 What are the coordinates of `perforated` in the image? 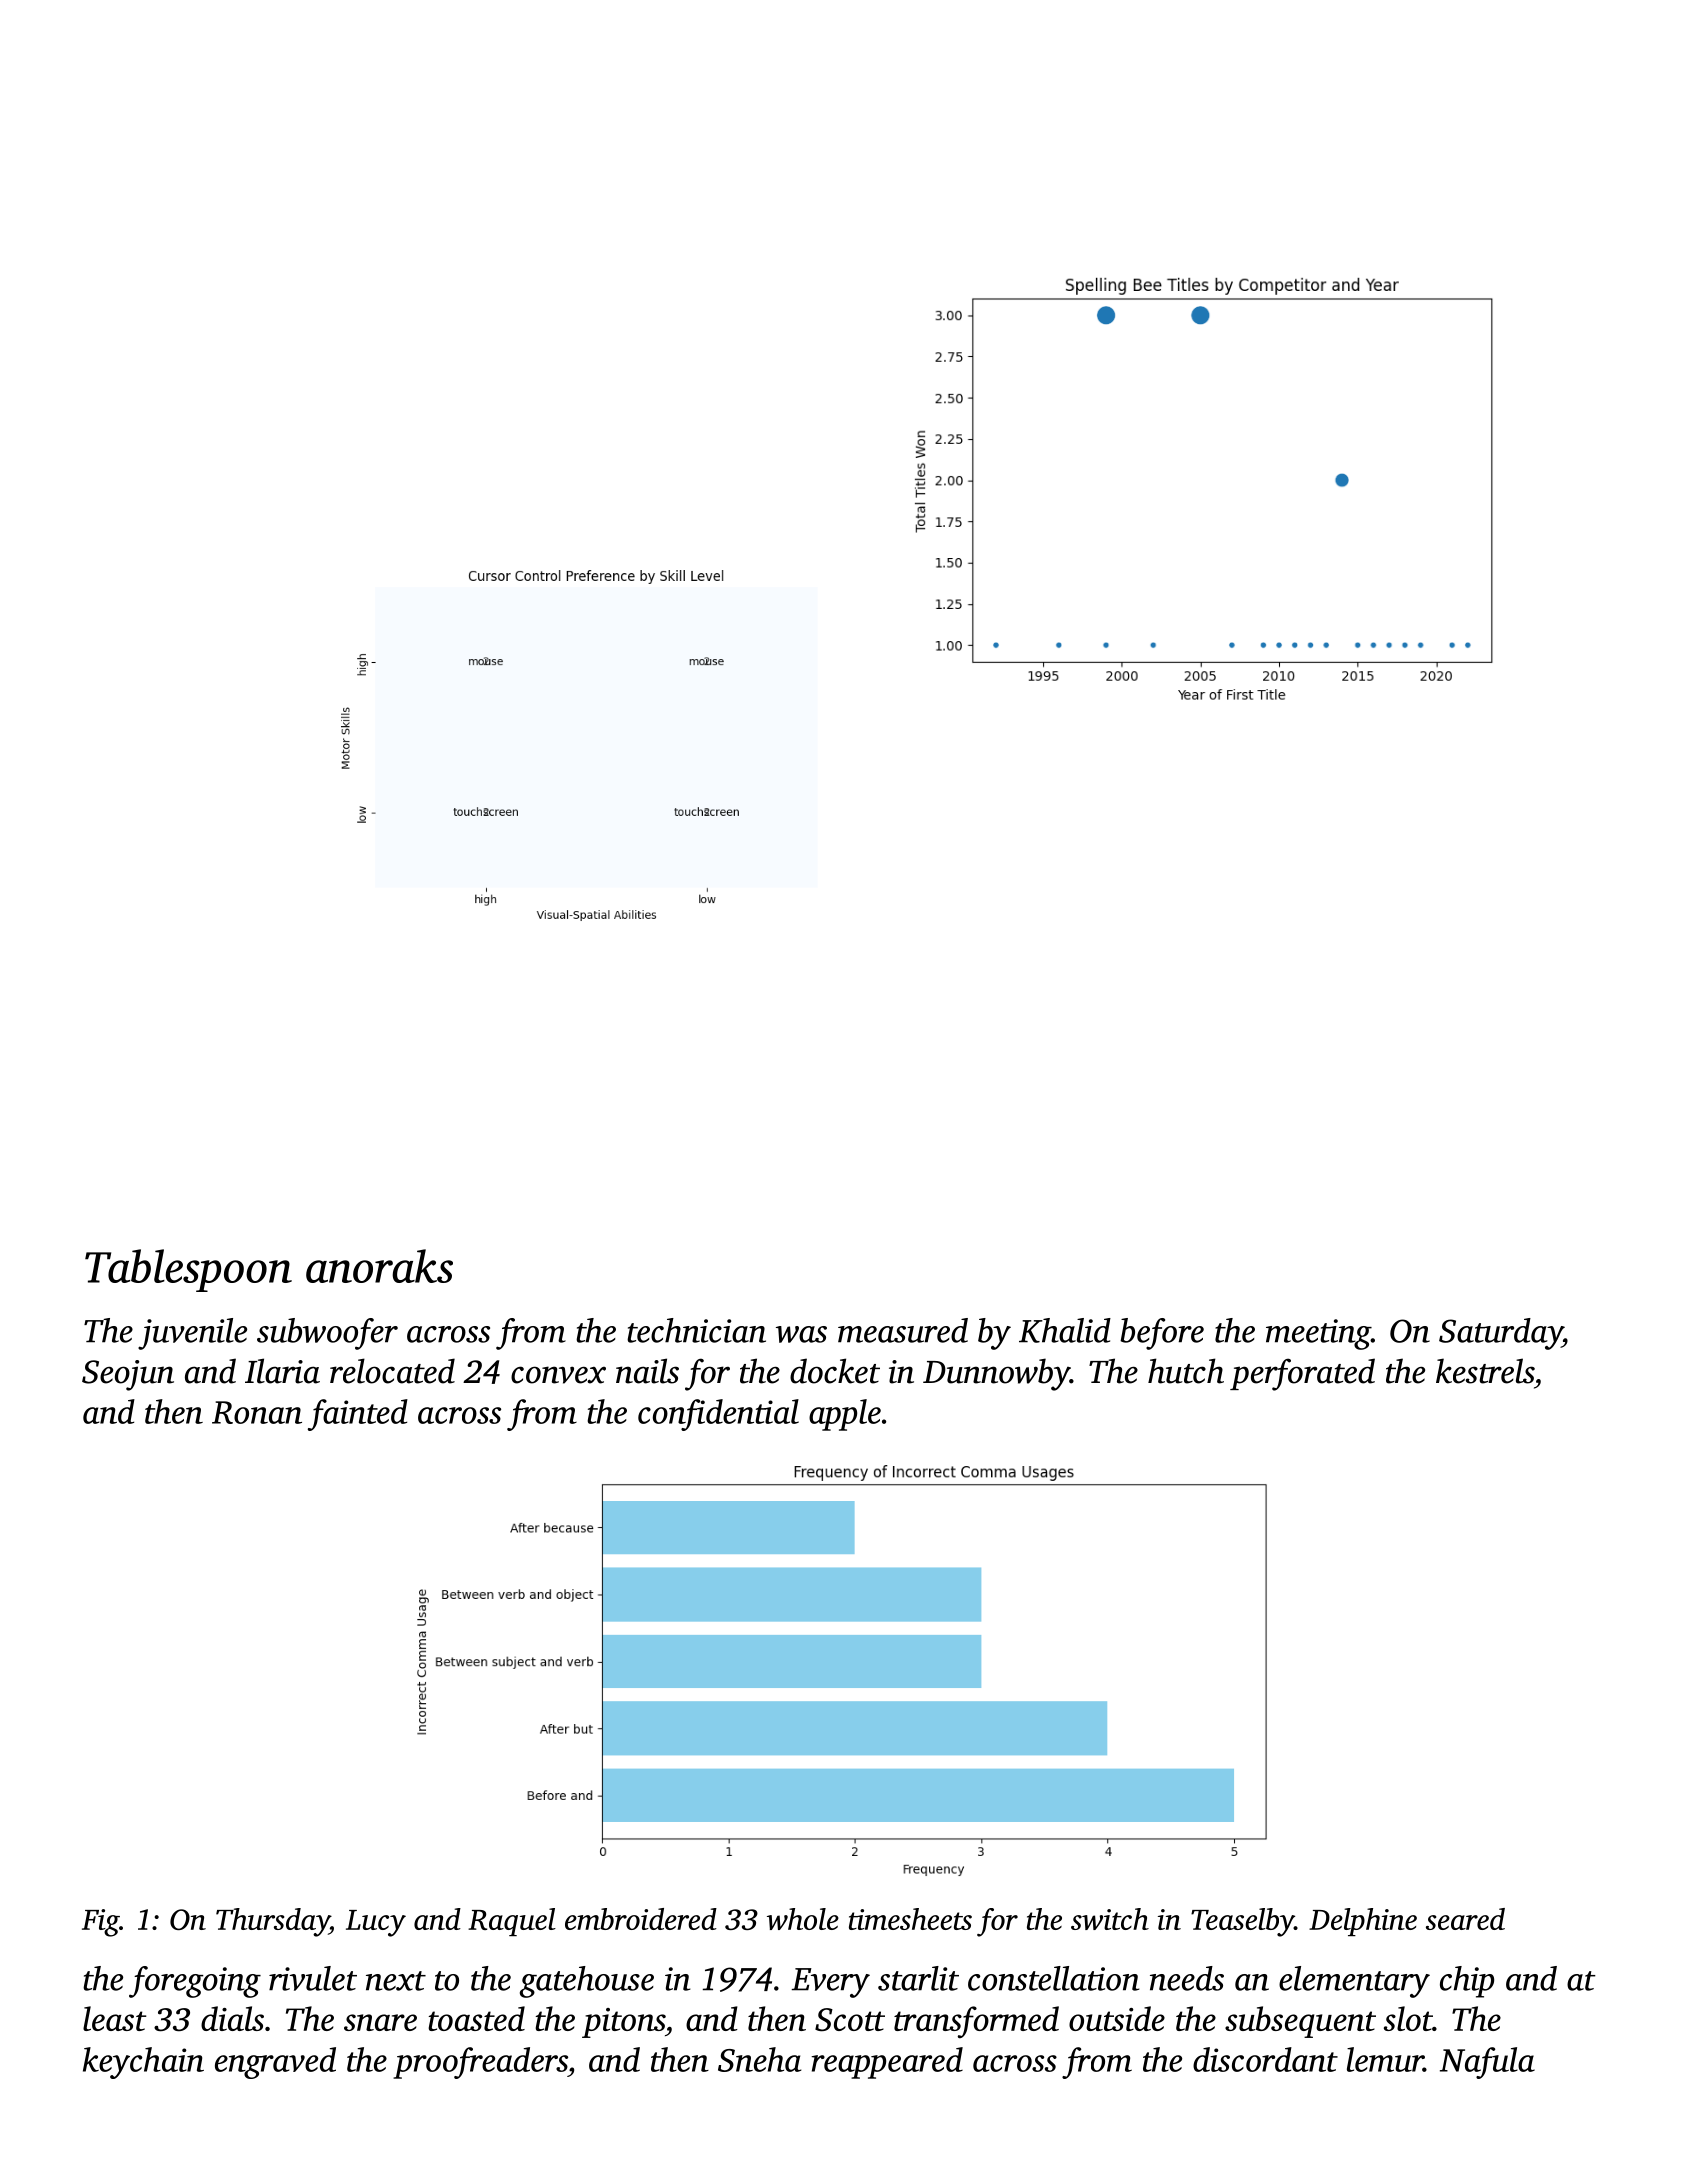 It's located at (1302, 1374).
